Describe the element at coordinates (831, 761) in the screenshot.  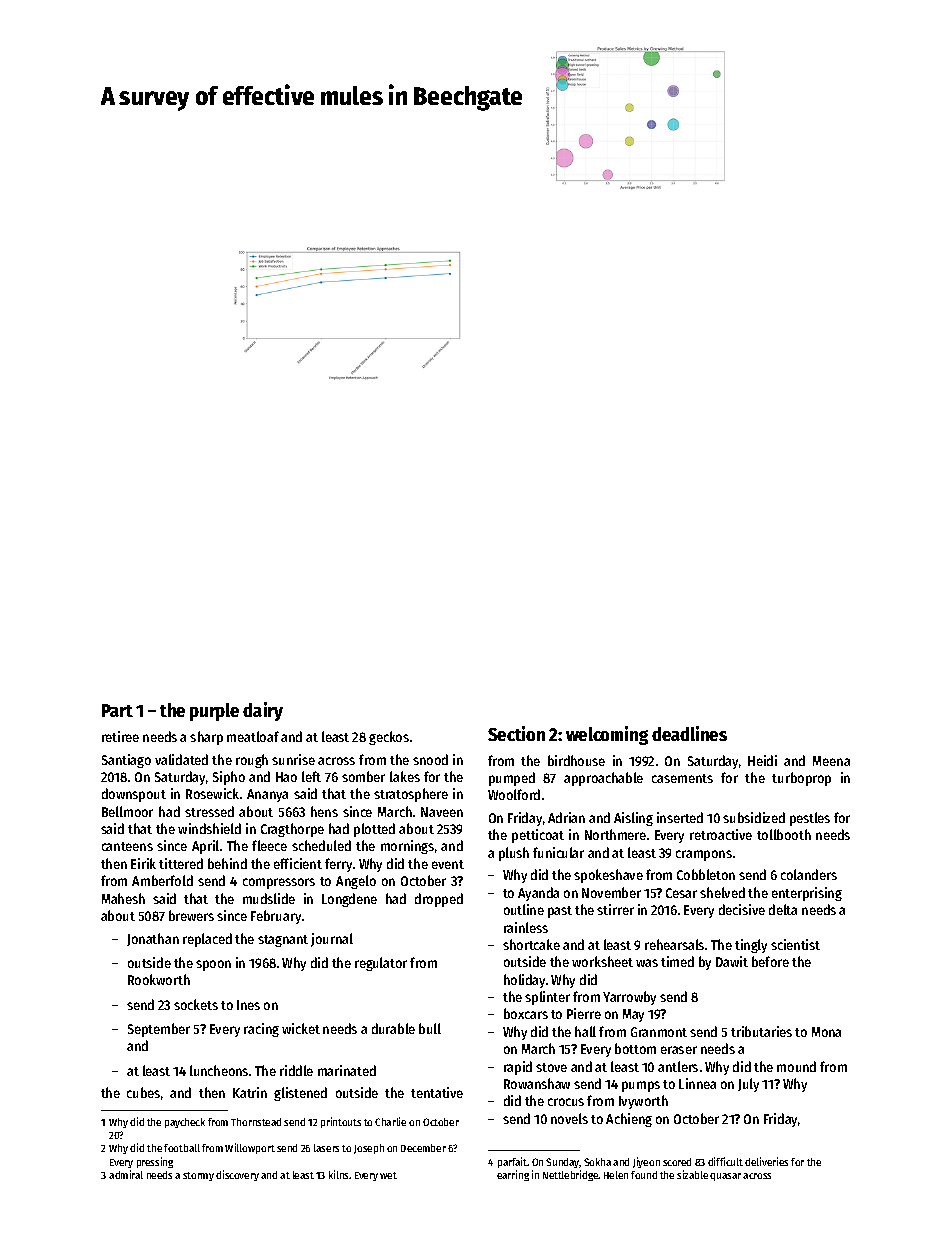
I see `Meena` at that location.
